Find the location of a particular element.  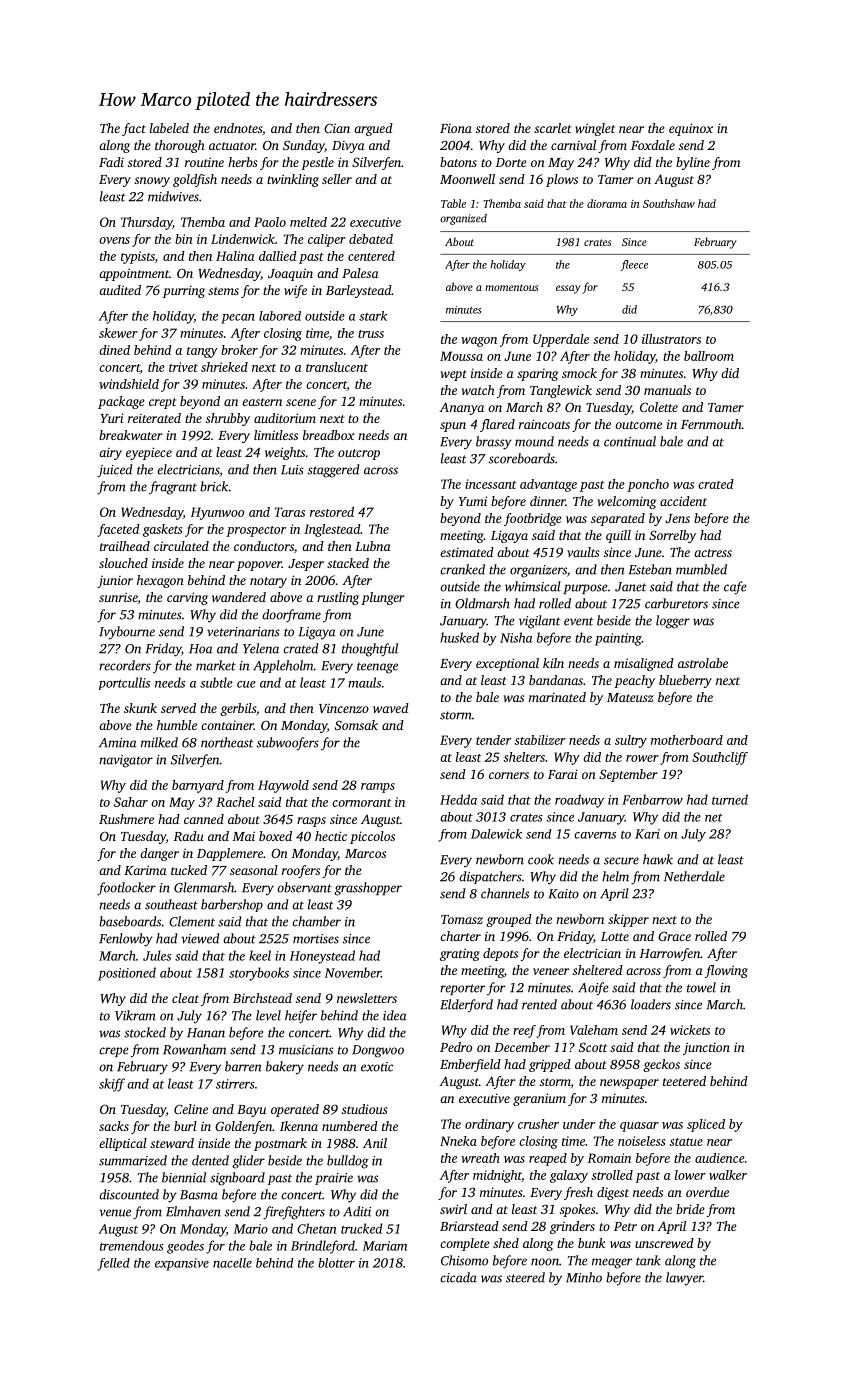

hawk is located at coordinates (658, 859).
